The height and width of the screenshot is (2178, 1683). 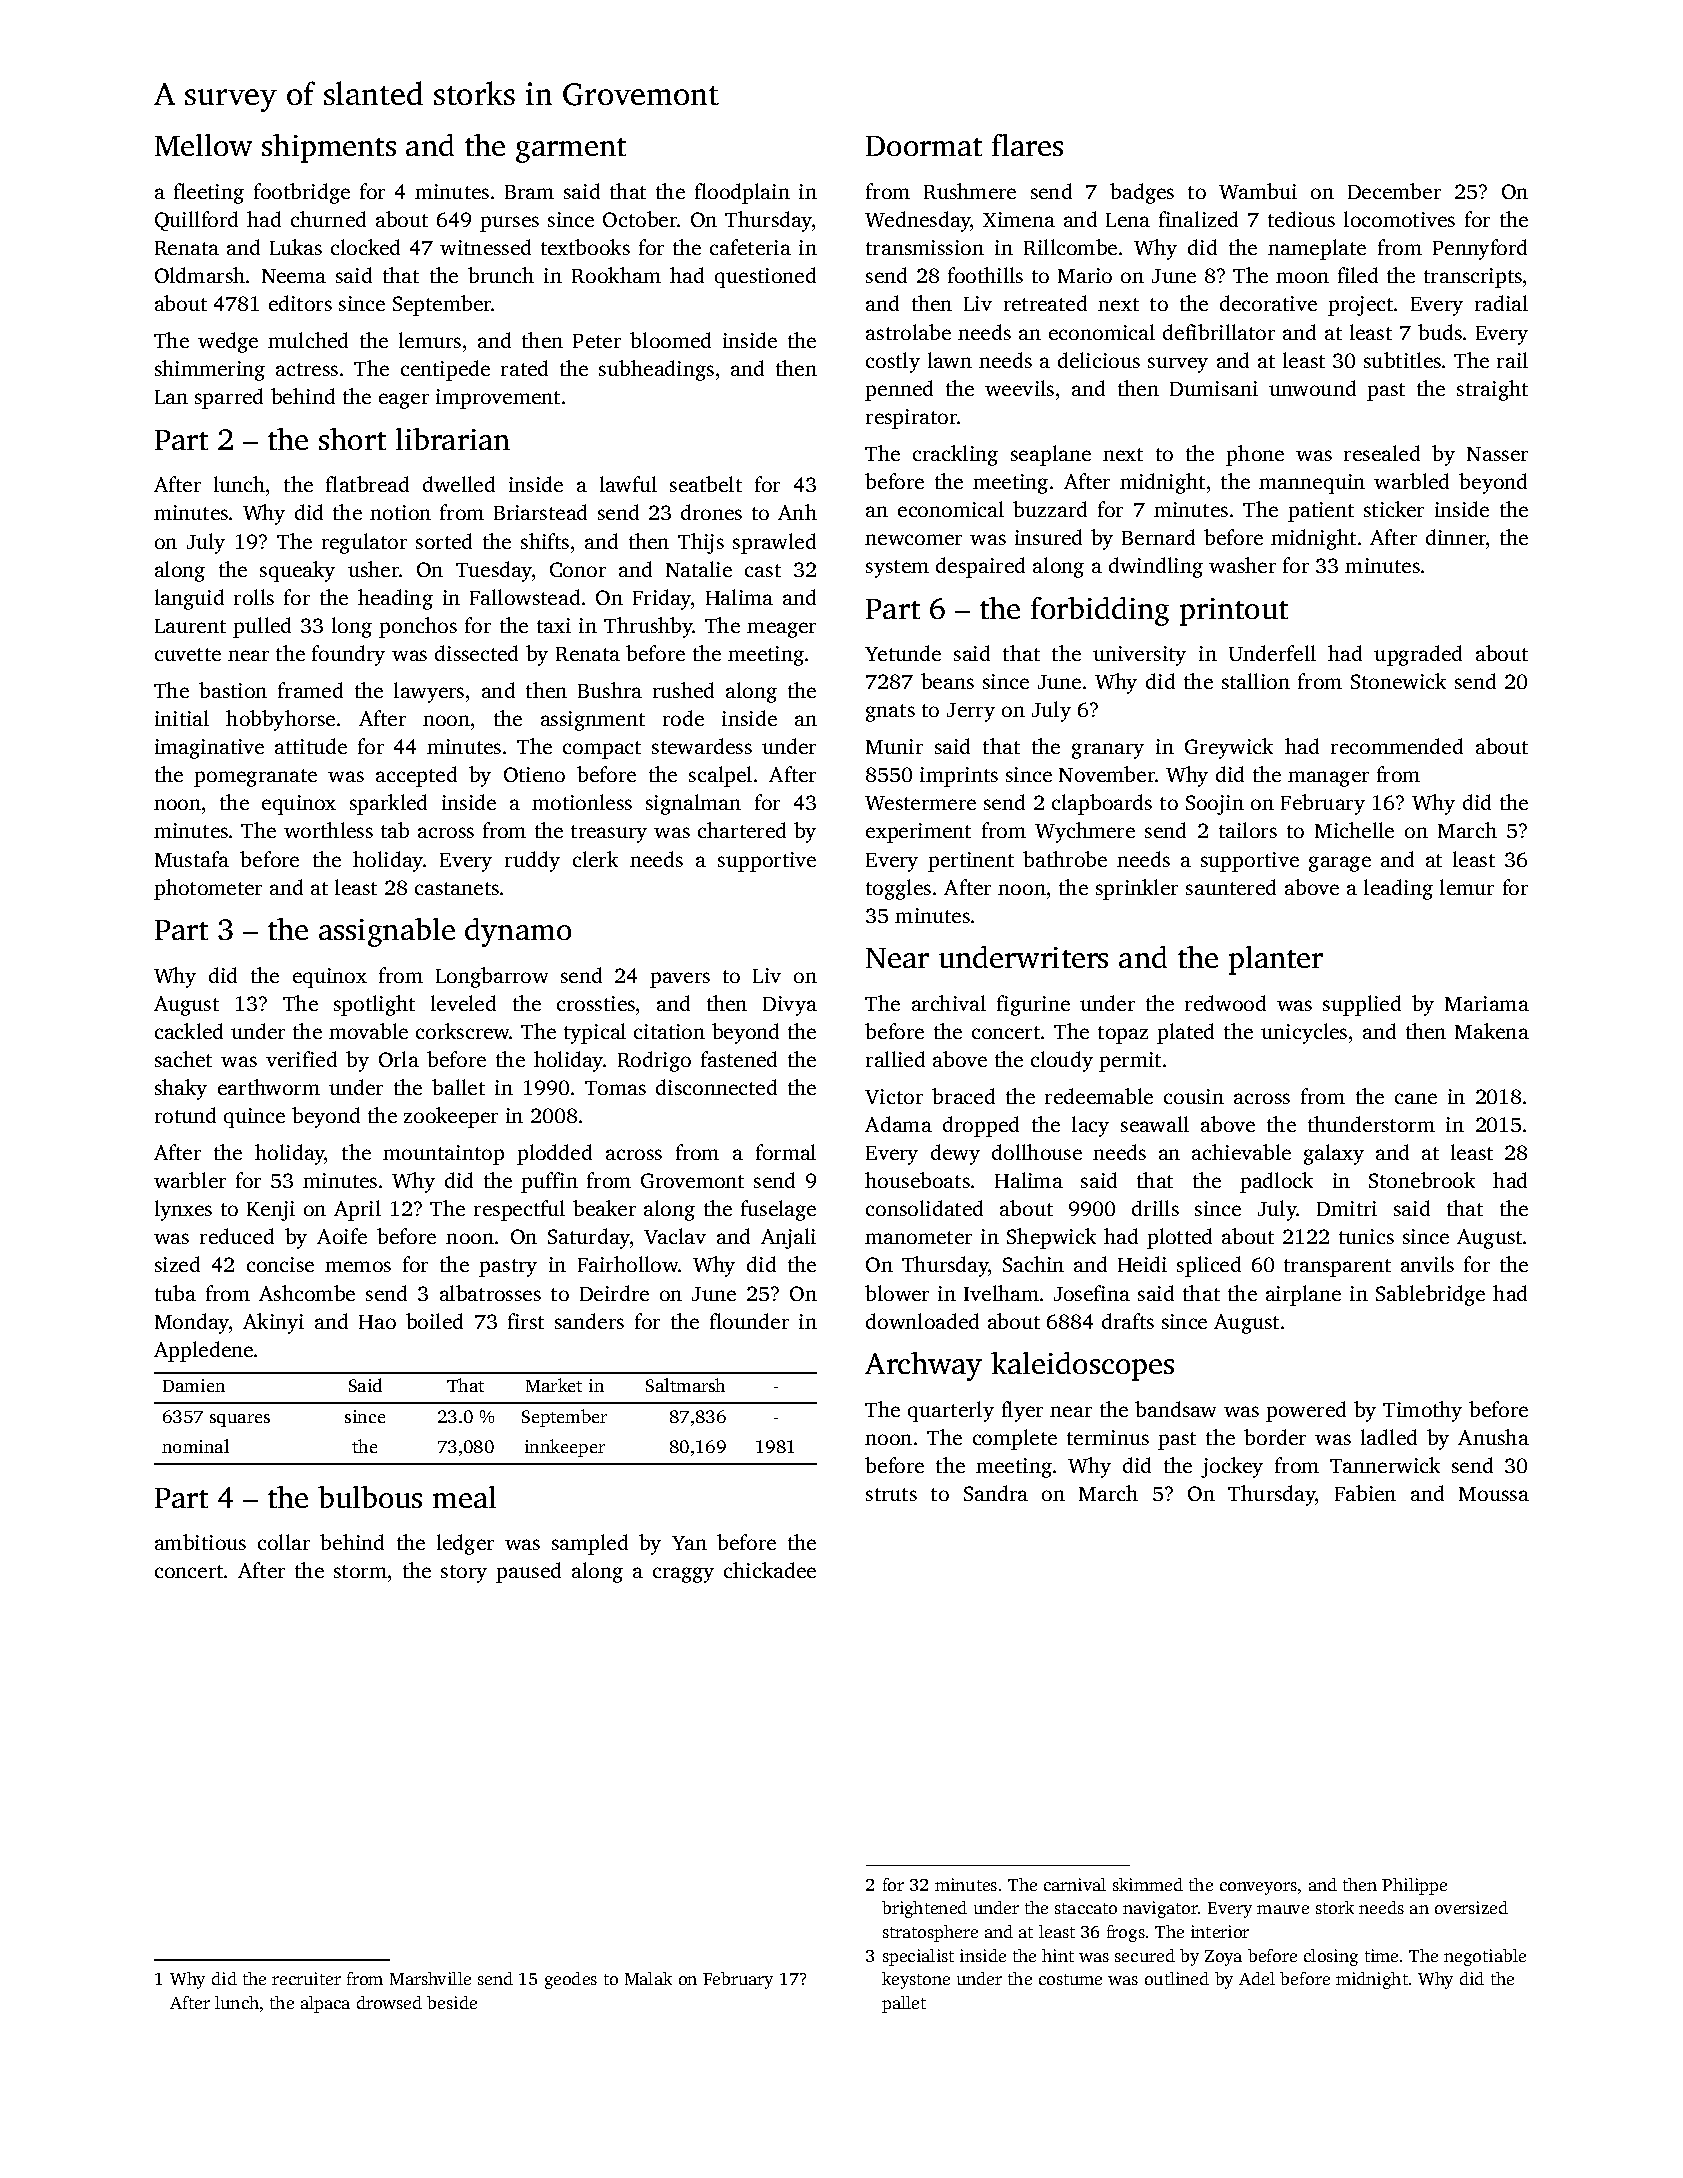 What do you see at coordinates (1340, 864) in the screenshot?
I see `garage` at bounding box center [1340, 864].
